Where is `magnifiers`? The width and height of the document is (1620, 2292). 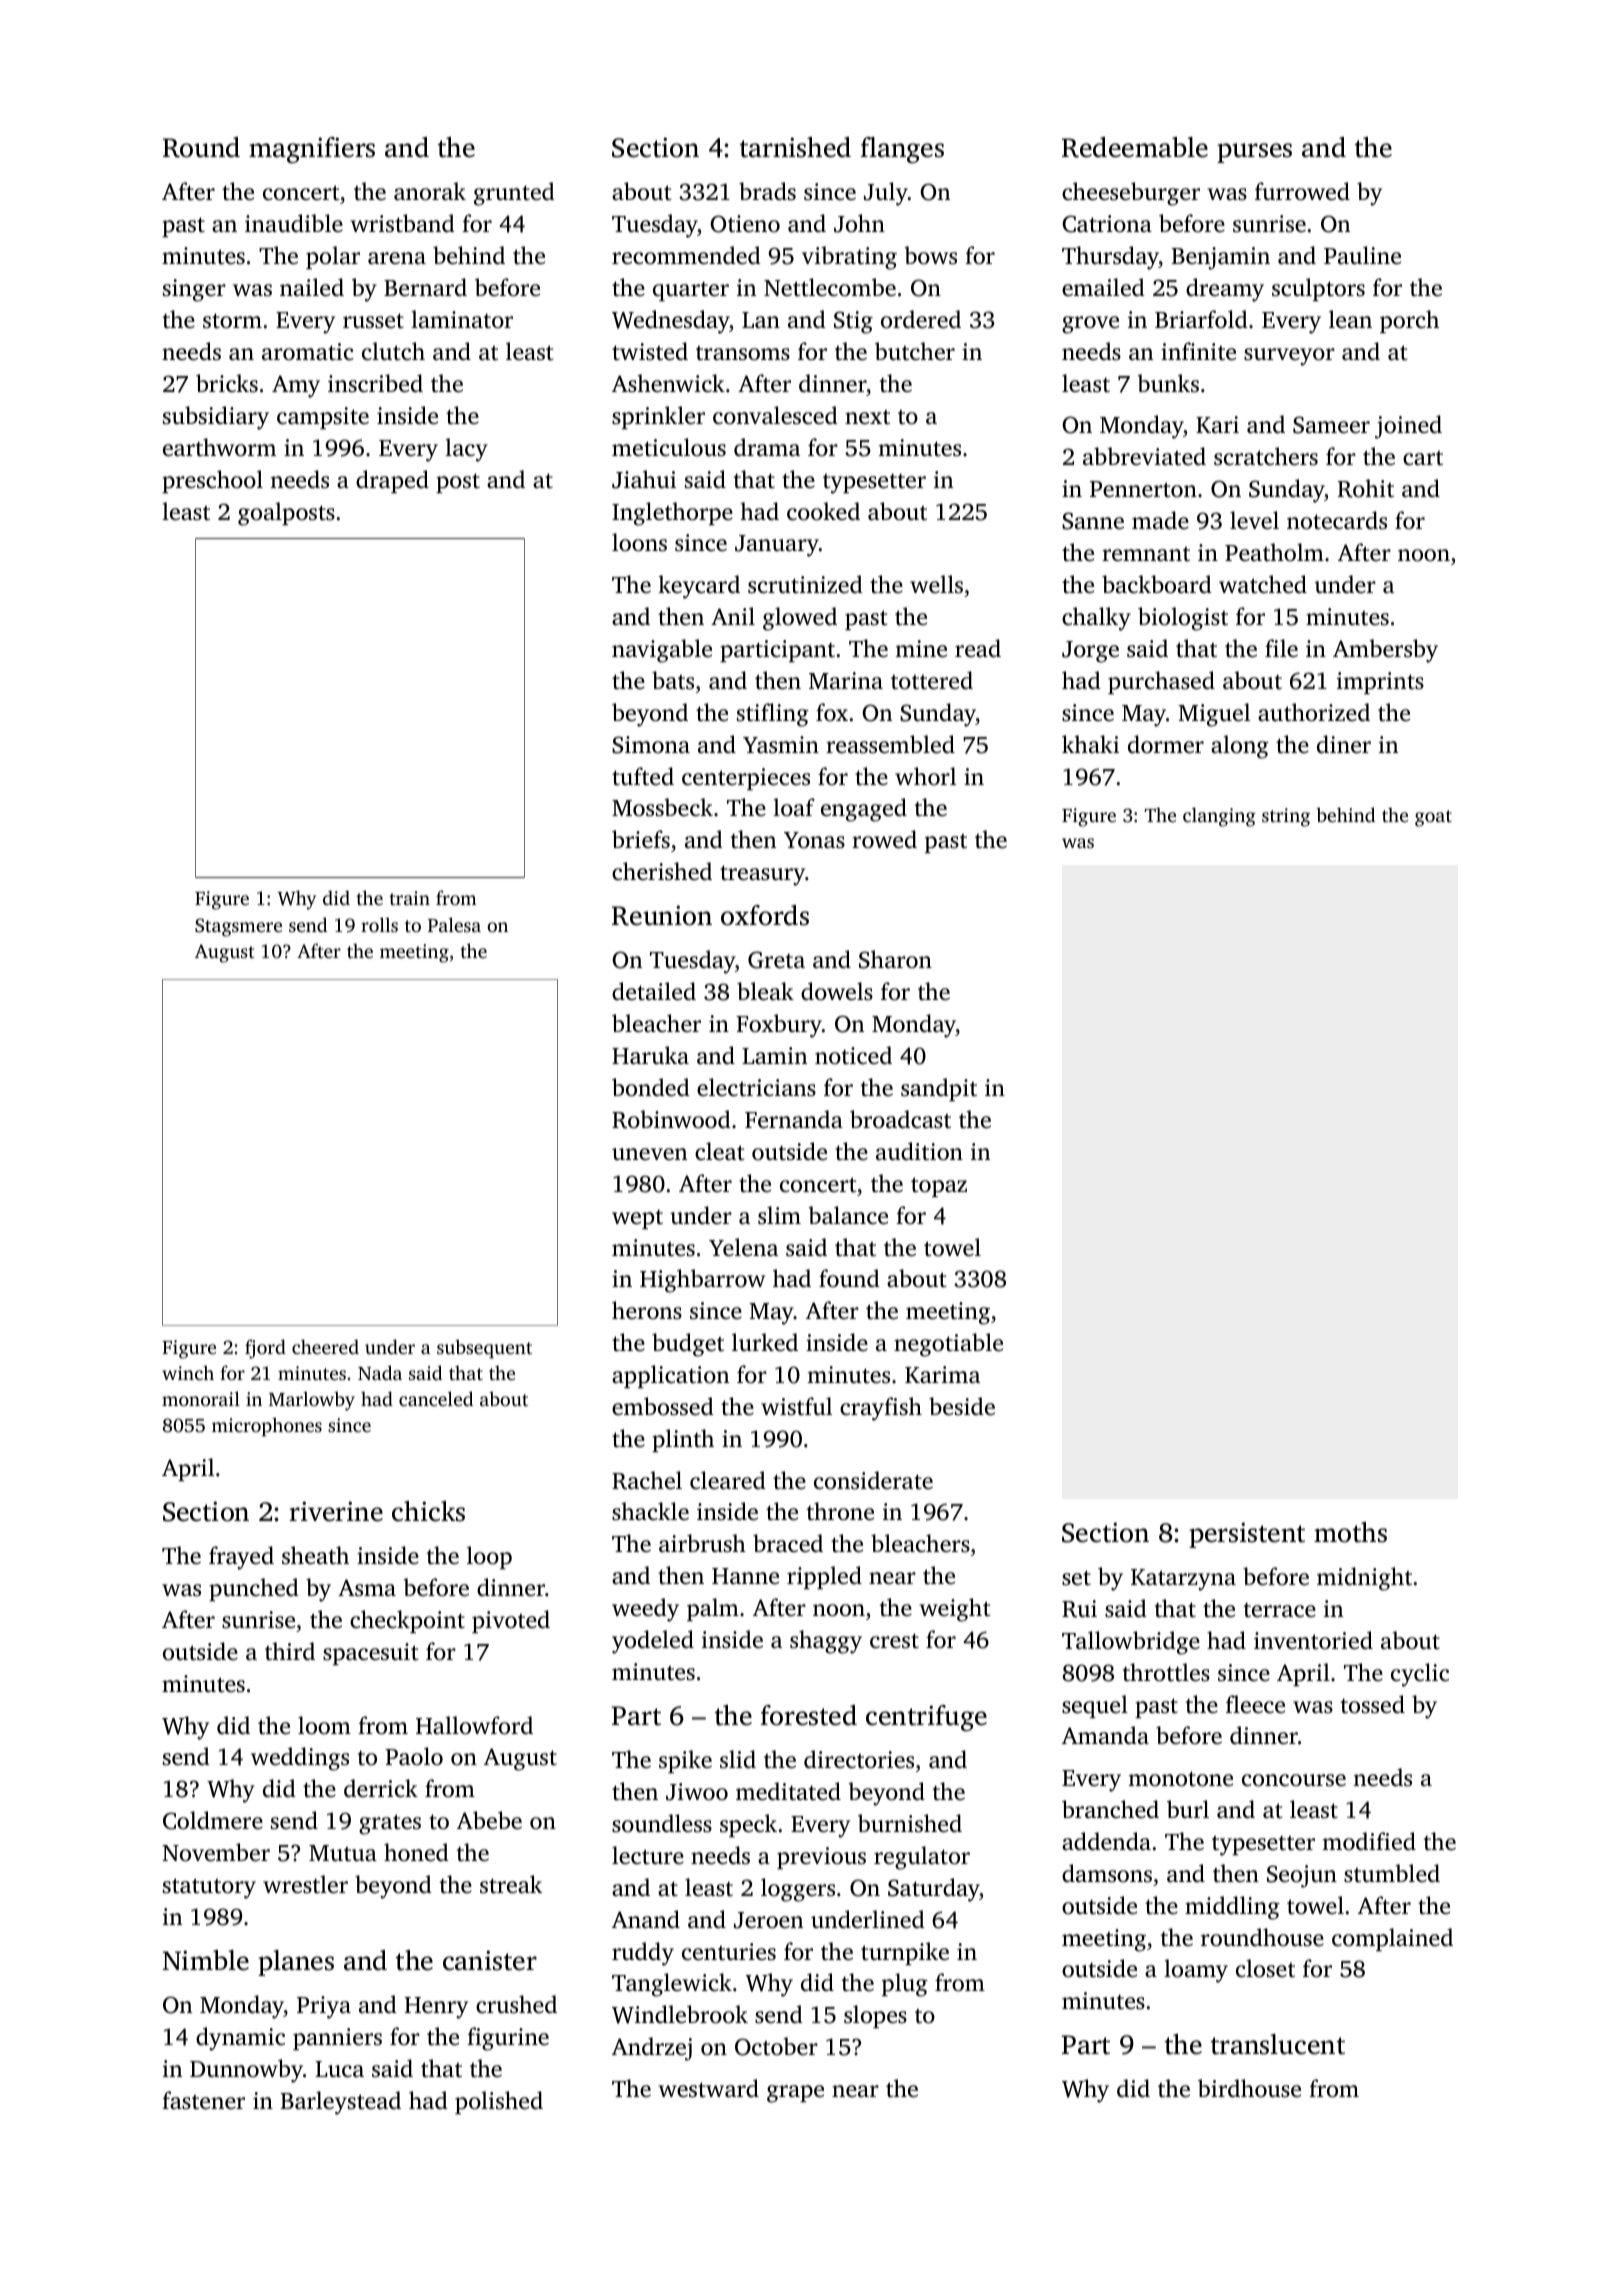
magnifiers is located at coordinates (312, 150).
